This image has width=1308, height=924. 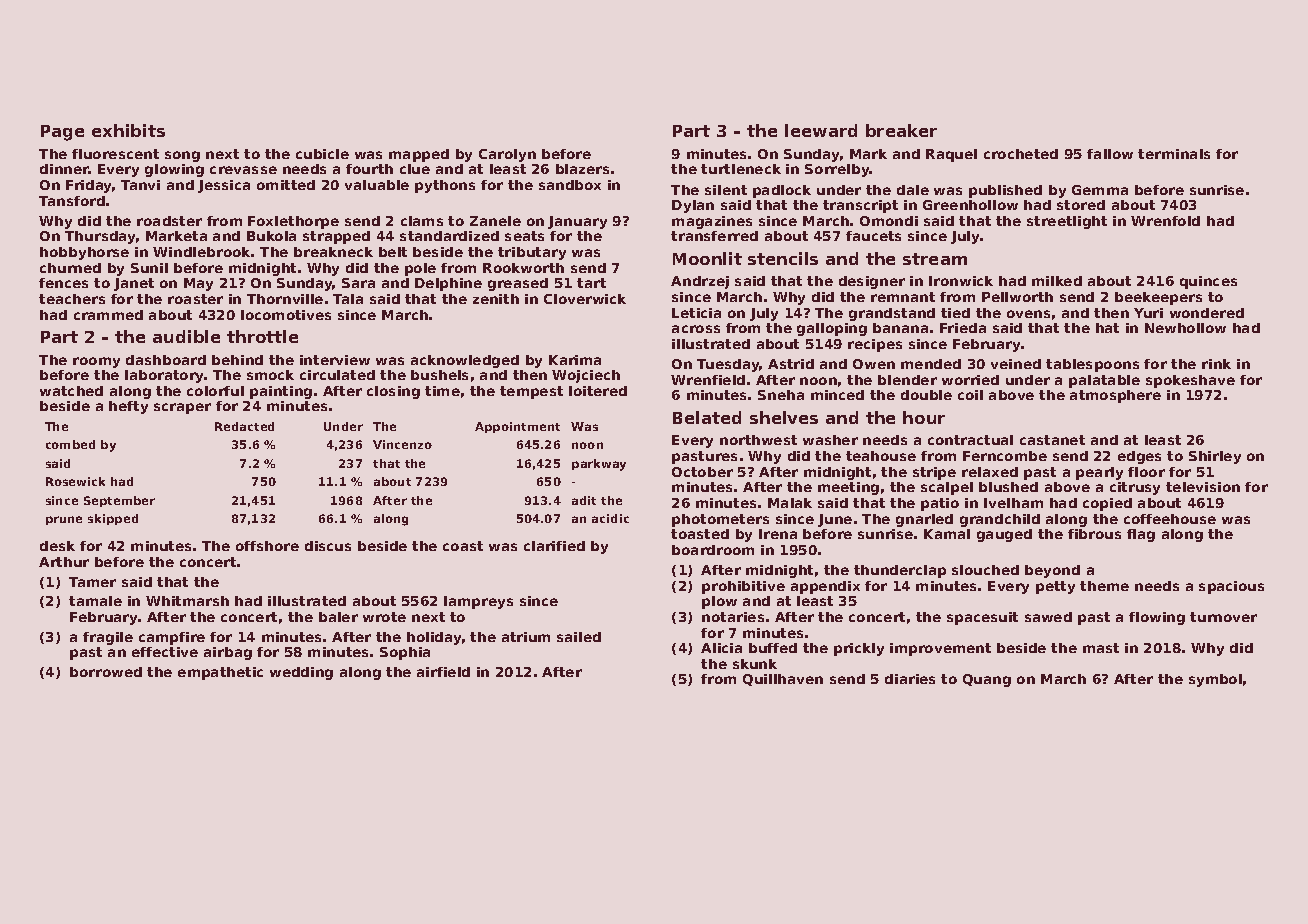 I want to click on zenith, so click(x=496, y=299).
